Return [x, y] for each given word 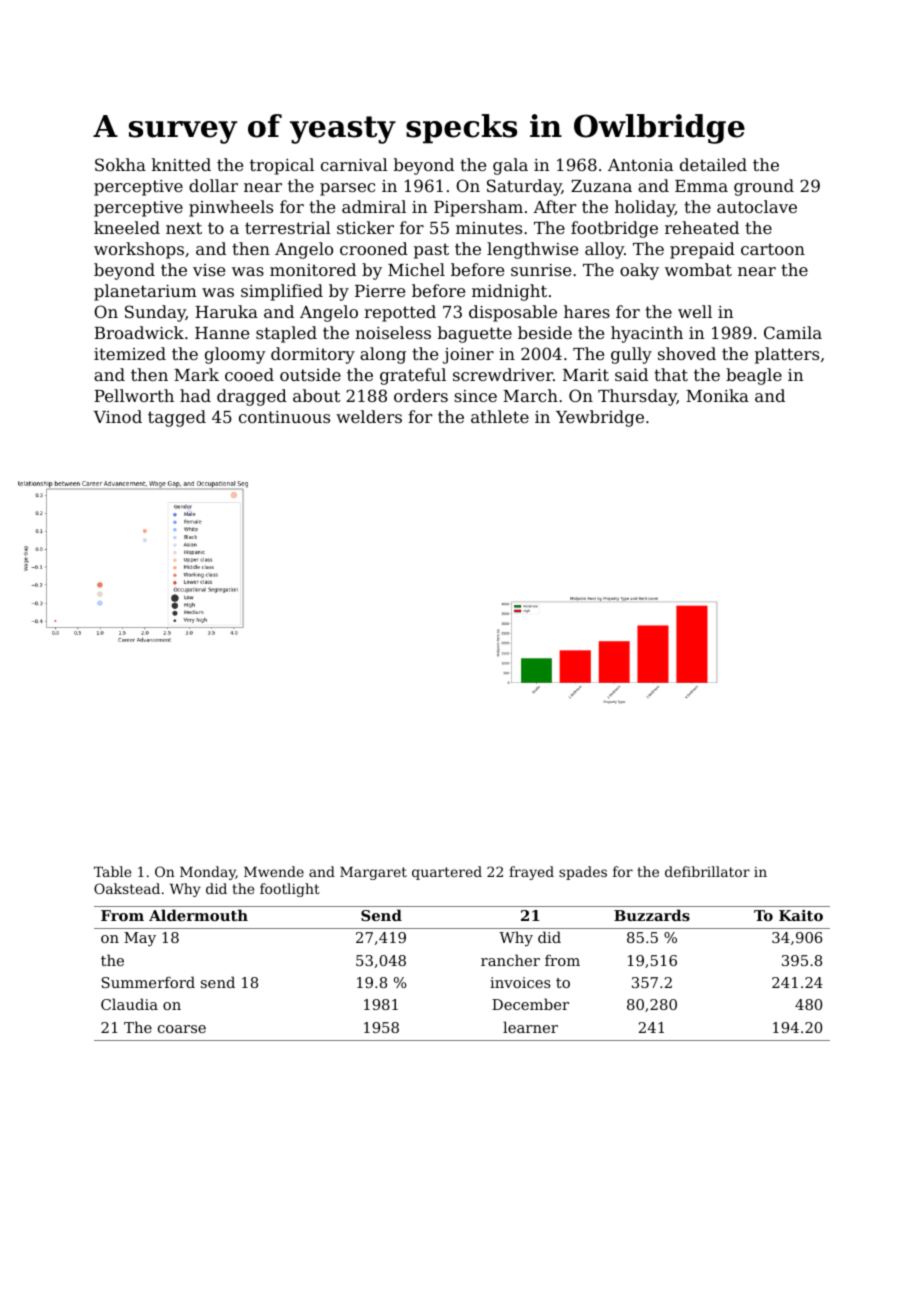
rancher [510, 960]
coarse [182, 1029]
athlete [500, 416]
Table [112, 871]
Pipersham [478, 208]
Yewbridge [600, 418]
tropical [282, 166]
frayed [531, 873]
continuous [284, 417]
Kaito [801, 915]
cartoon [773, 249]
